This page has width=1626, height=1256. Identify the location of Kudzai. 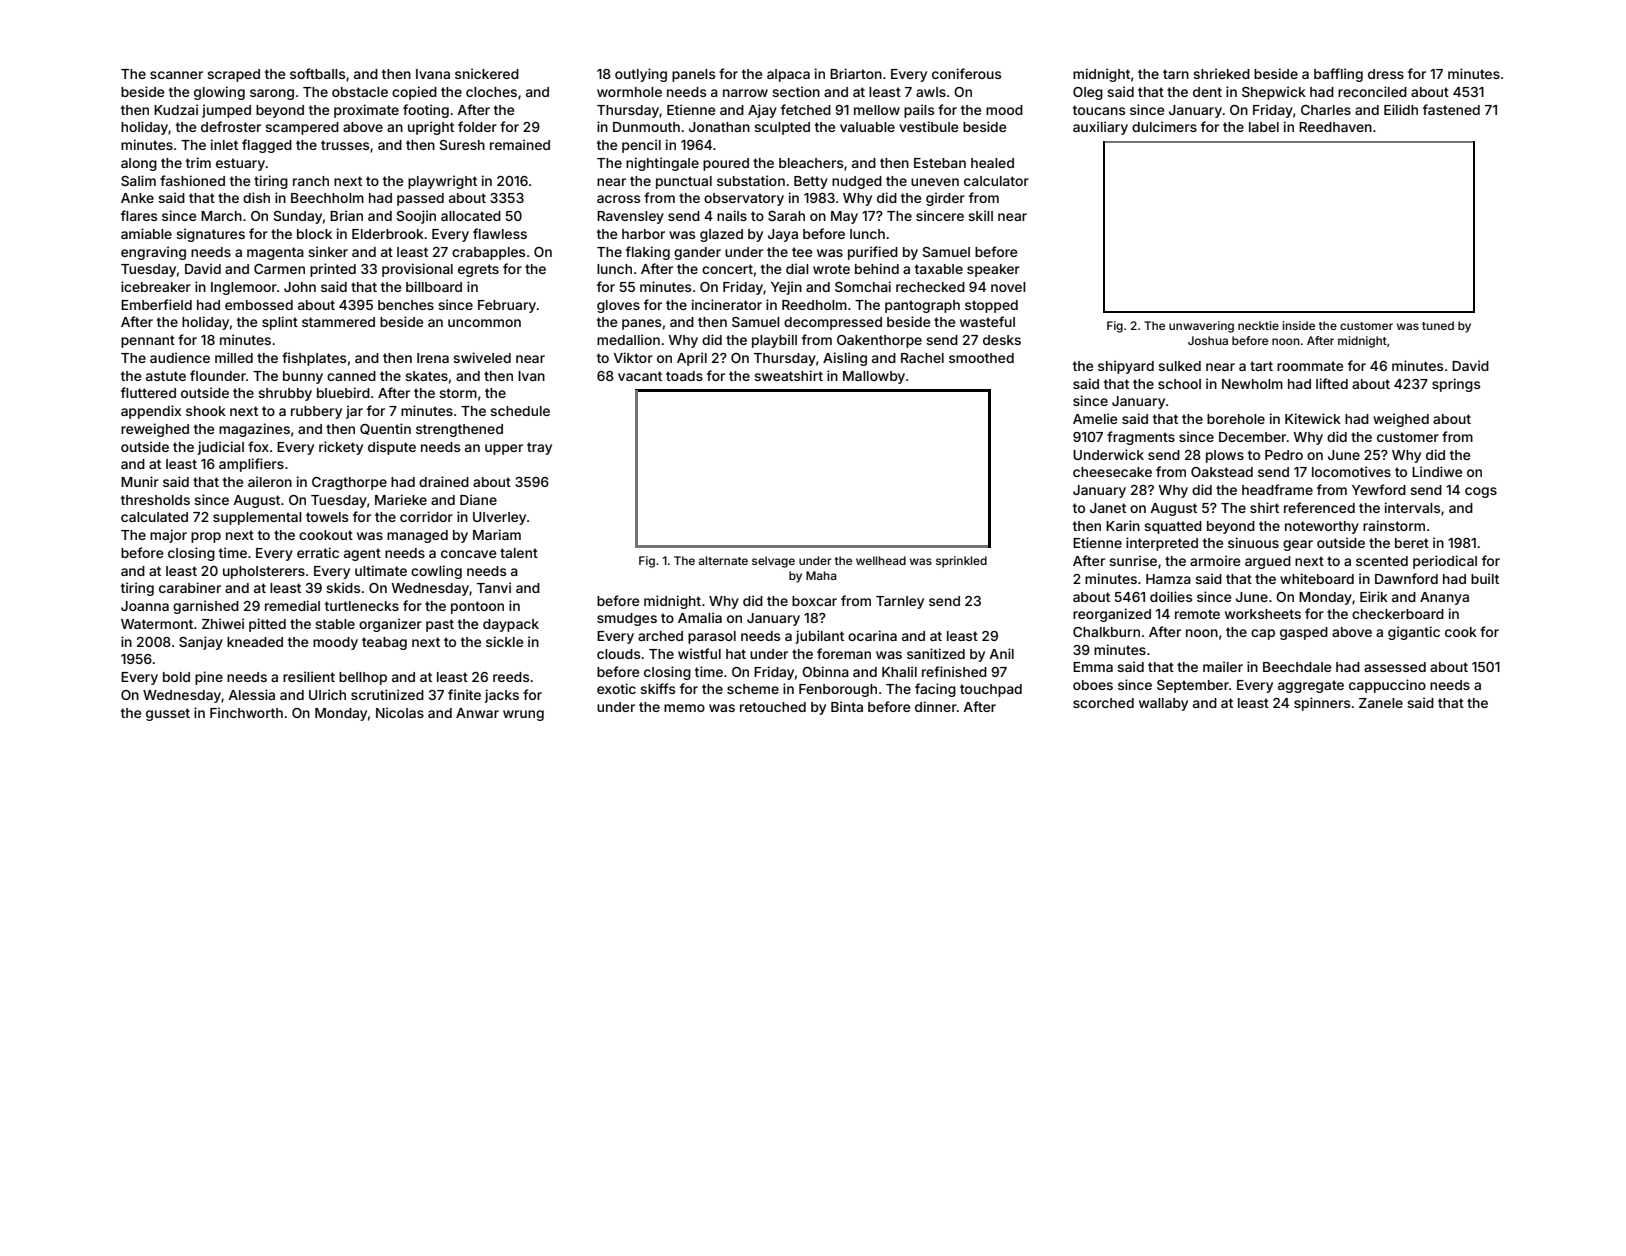
(176, 109).
